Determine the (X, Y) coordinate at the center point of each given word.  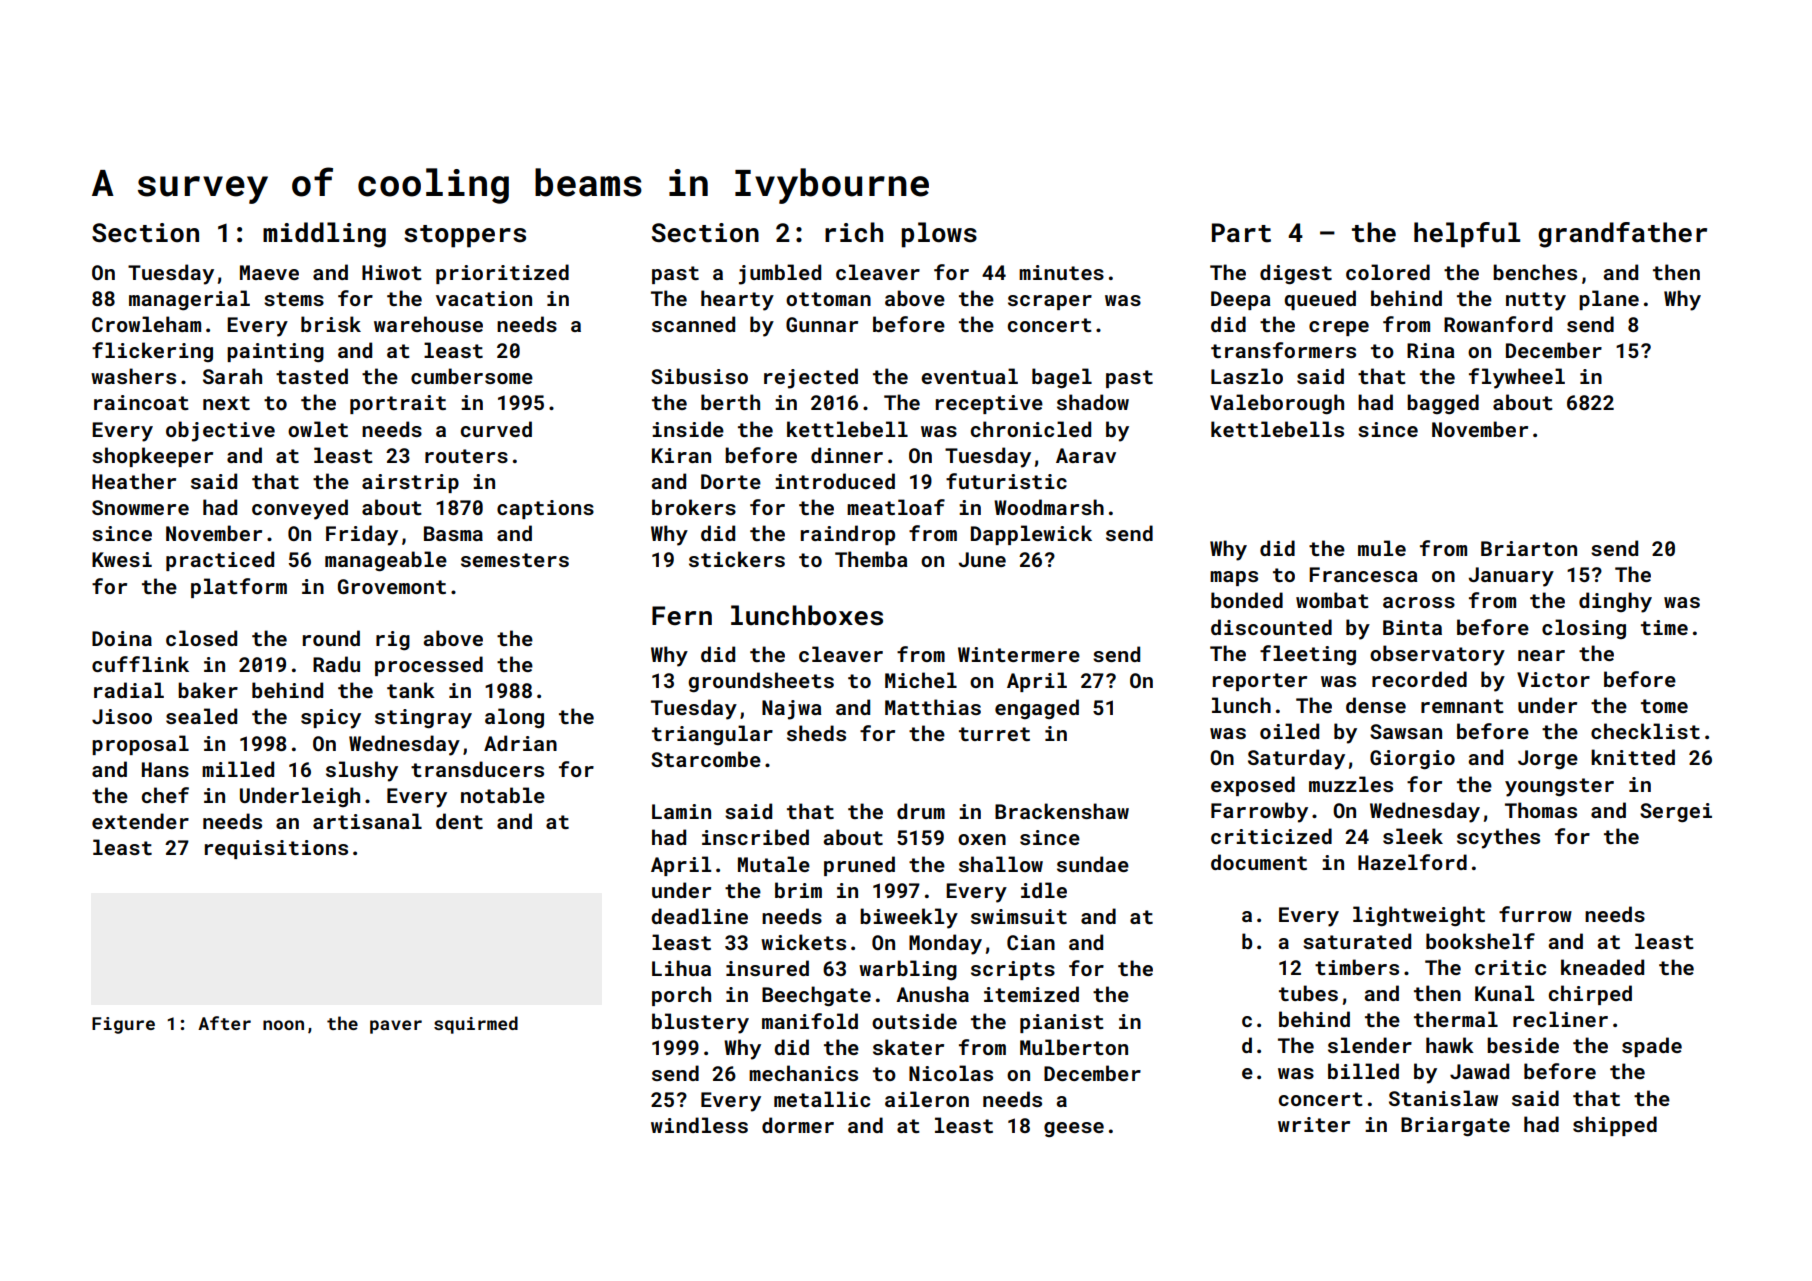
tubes (1308, 993)
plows (939, 235)
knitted (1633, 757)
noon (283, 1025)
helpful (1467, 235)
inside (688, 429)
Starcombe (706, 759)
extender (140, 821)
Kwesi (122, 559)
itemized (1031, 994)
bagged (1443, 404)
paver (396, 1027)
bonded (1247, 600)
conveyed (300, 509)
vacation (484, 298)
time (1664, 627)
